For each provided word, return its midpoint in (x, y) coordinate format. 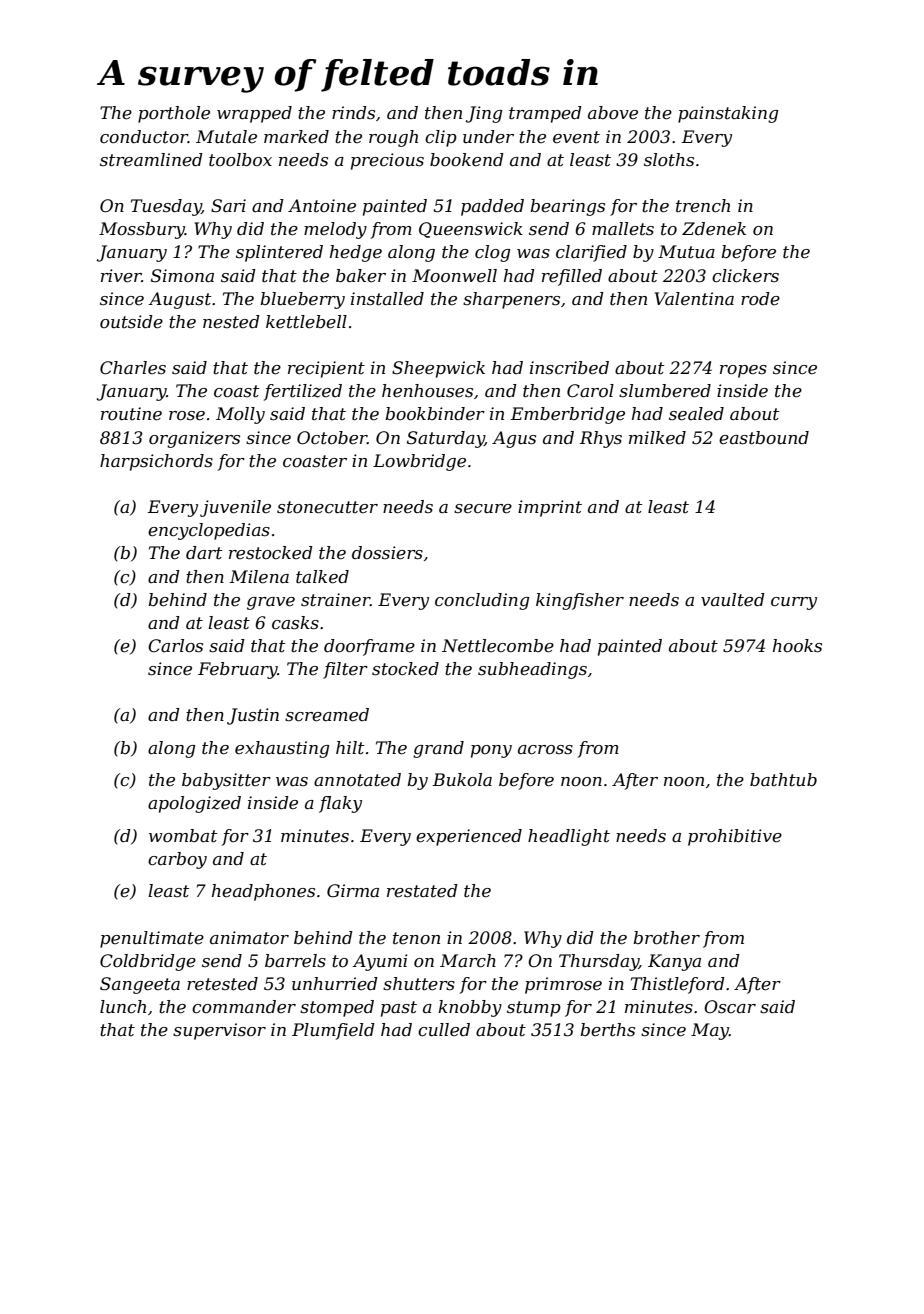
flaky (340, 804)
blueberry (302, 300)
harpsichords (156, 462)
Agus (514, 439)
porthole (174, 114)
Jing (484, 114)
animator (249, 937)
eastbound (764, 438)
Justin (253, 716)
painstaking (728, 114)
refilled (572, 277)
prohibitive (735, 837)
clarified (591, 253)
